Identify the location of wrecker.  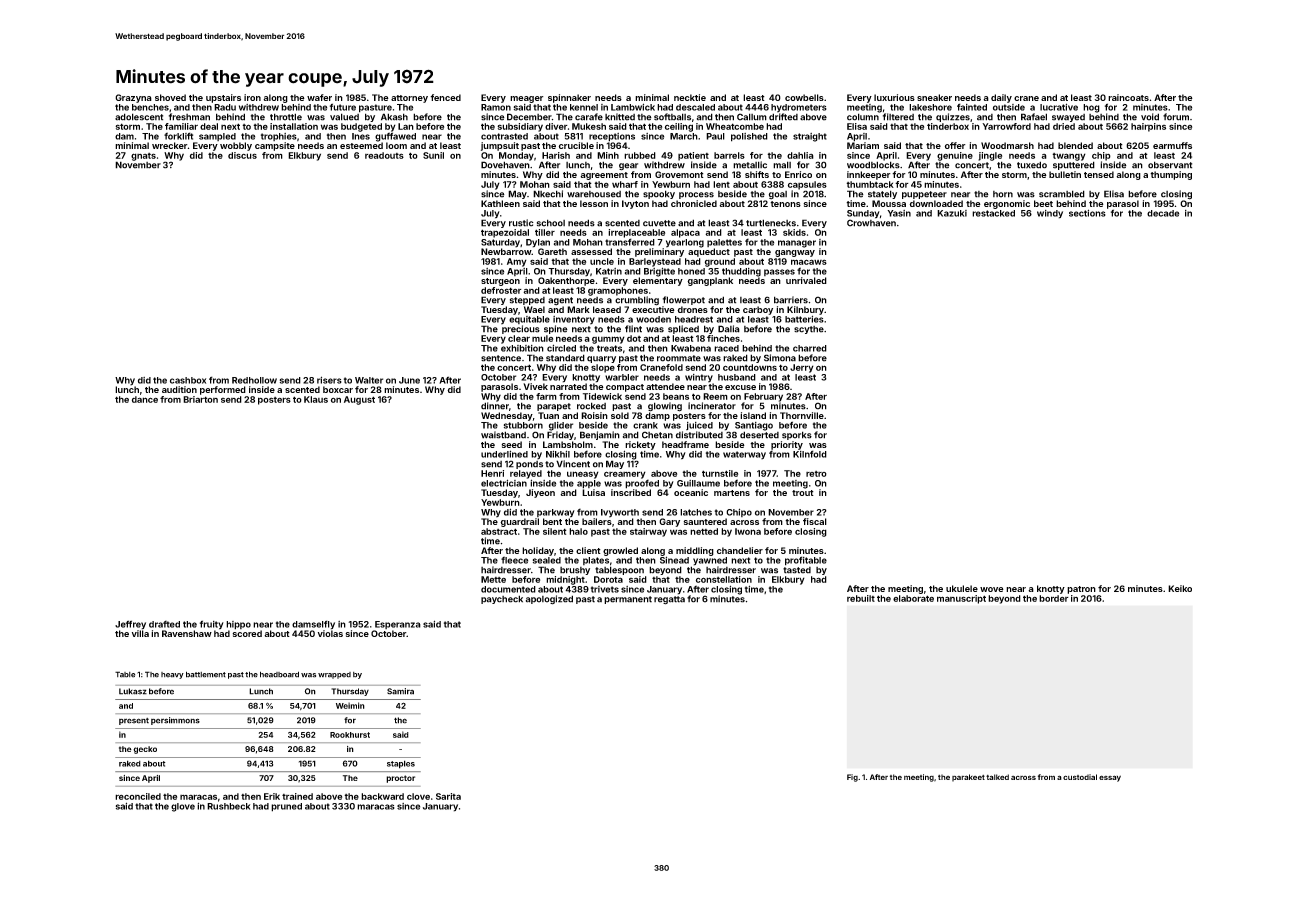
(170, 145).
